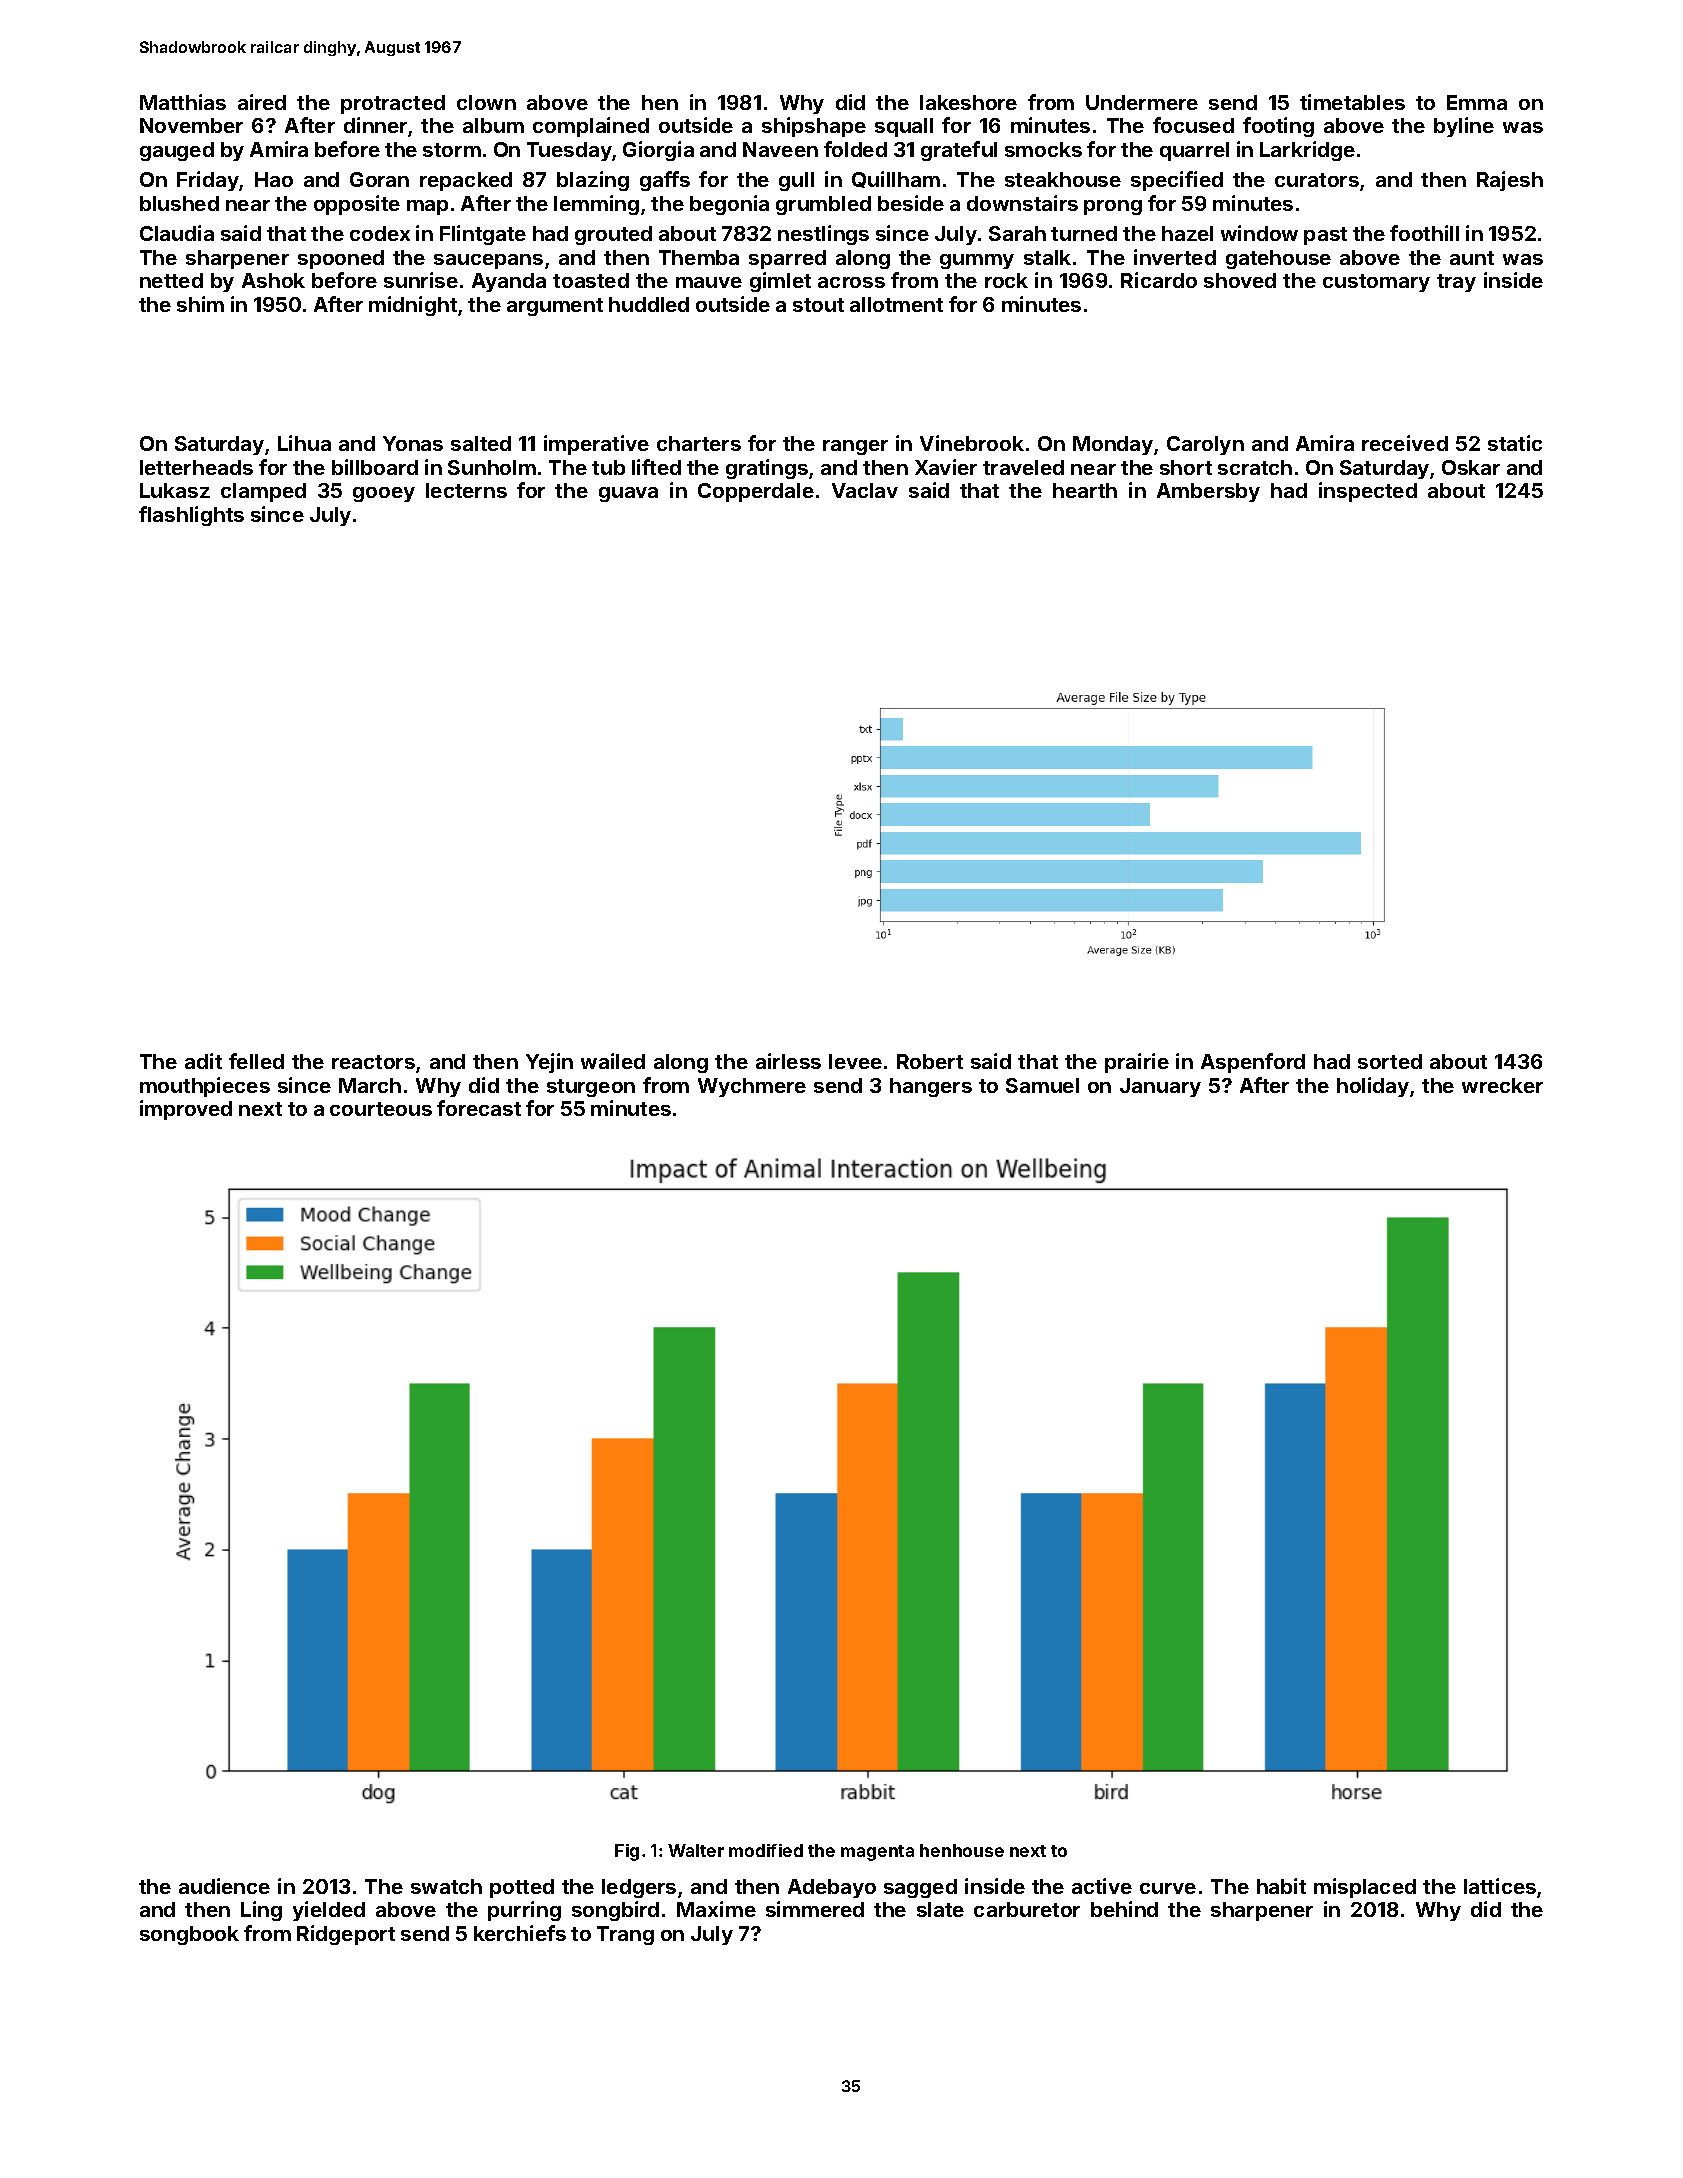  I want to click on timetables, so click(1352, 102).
